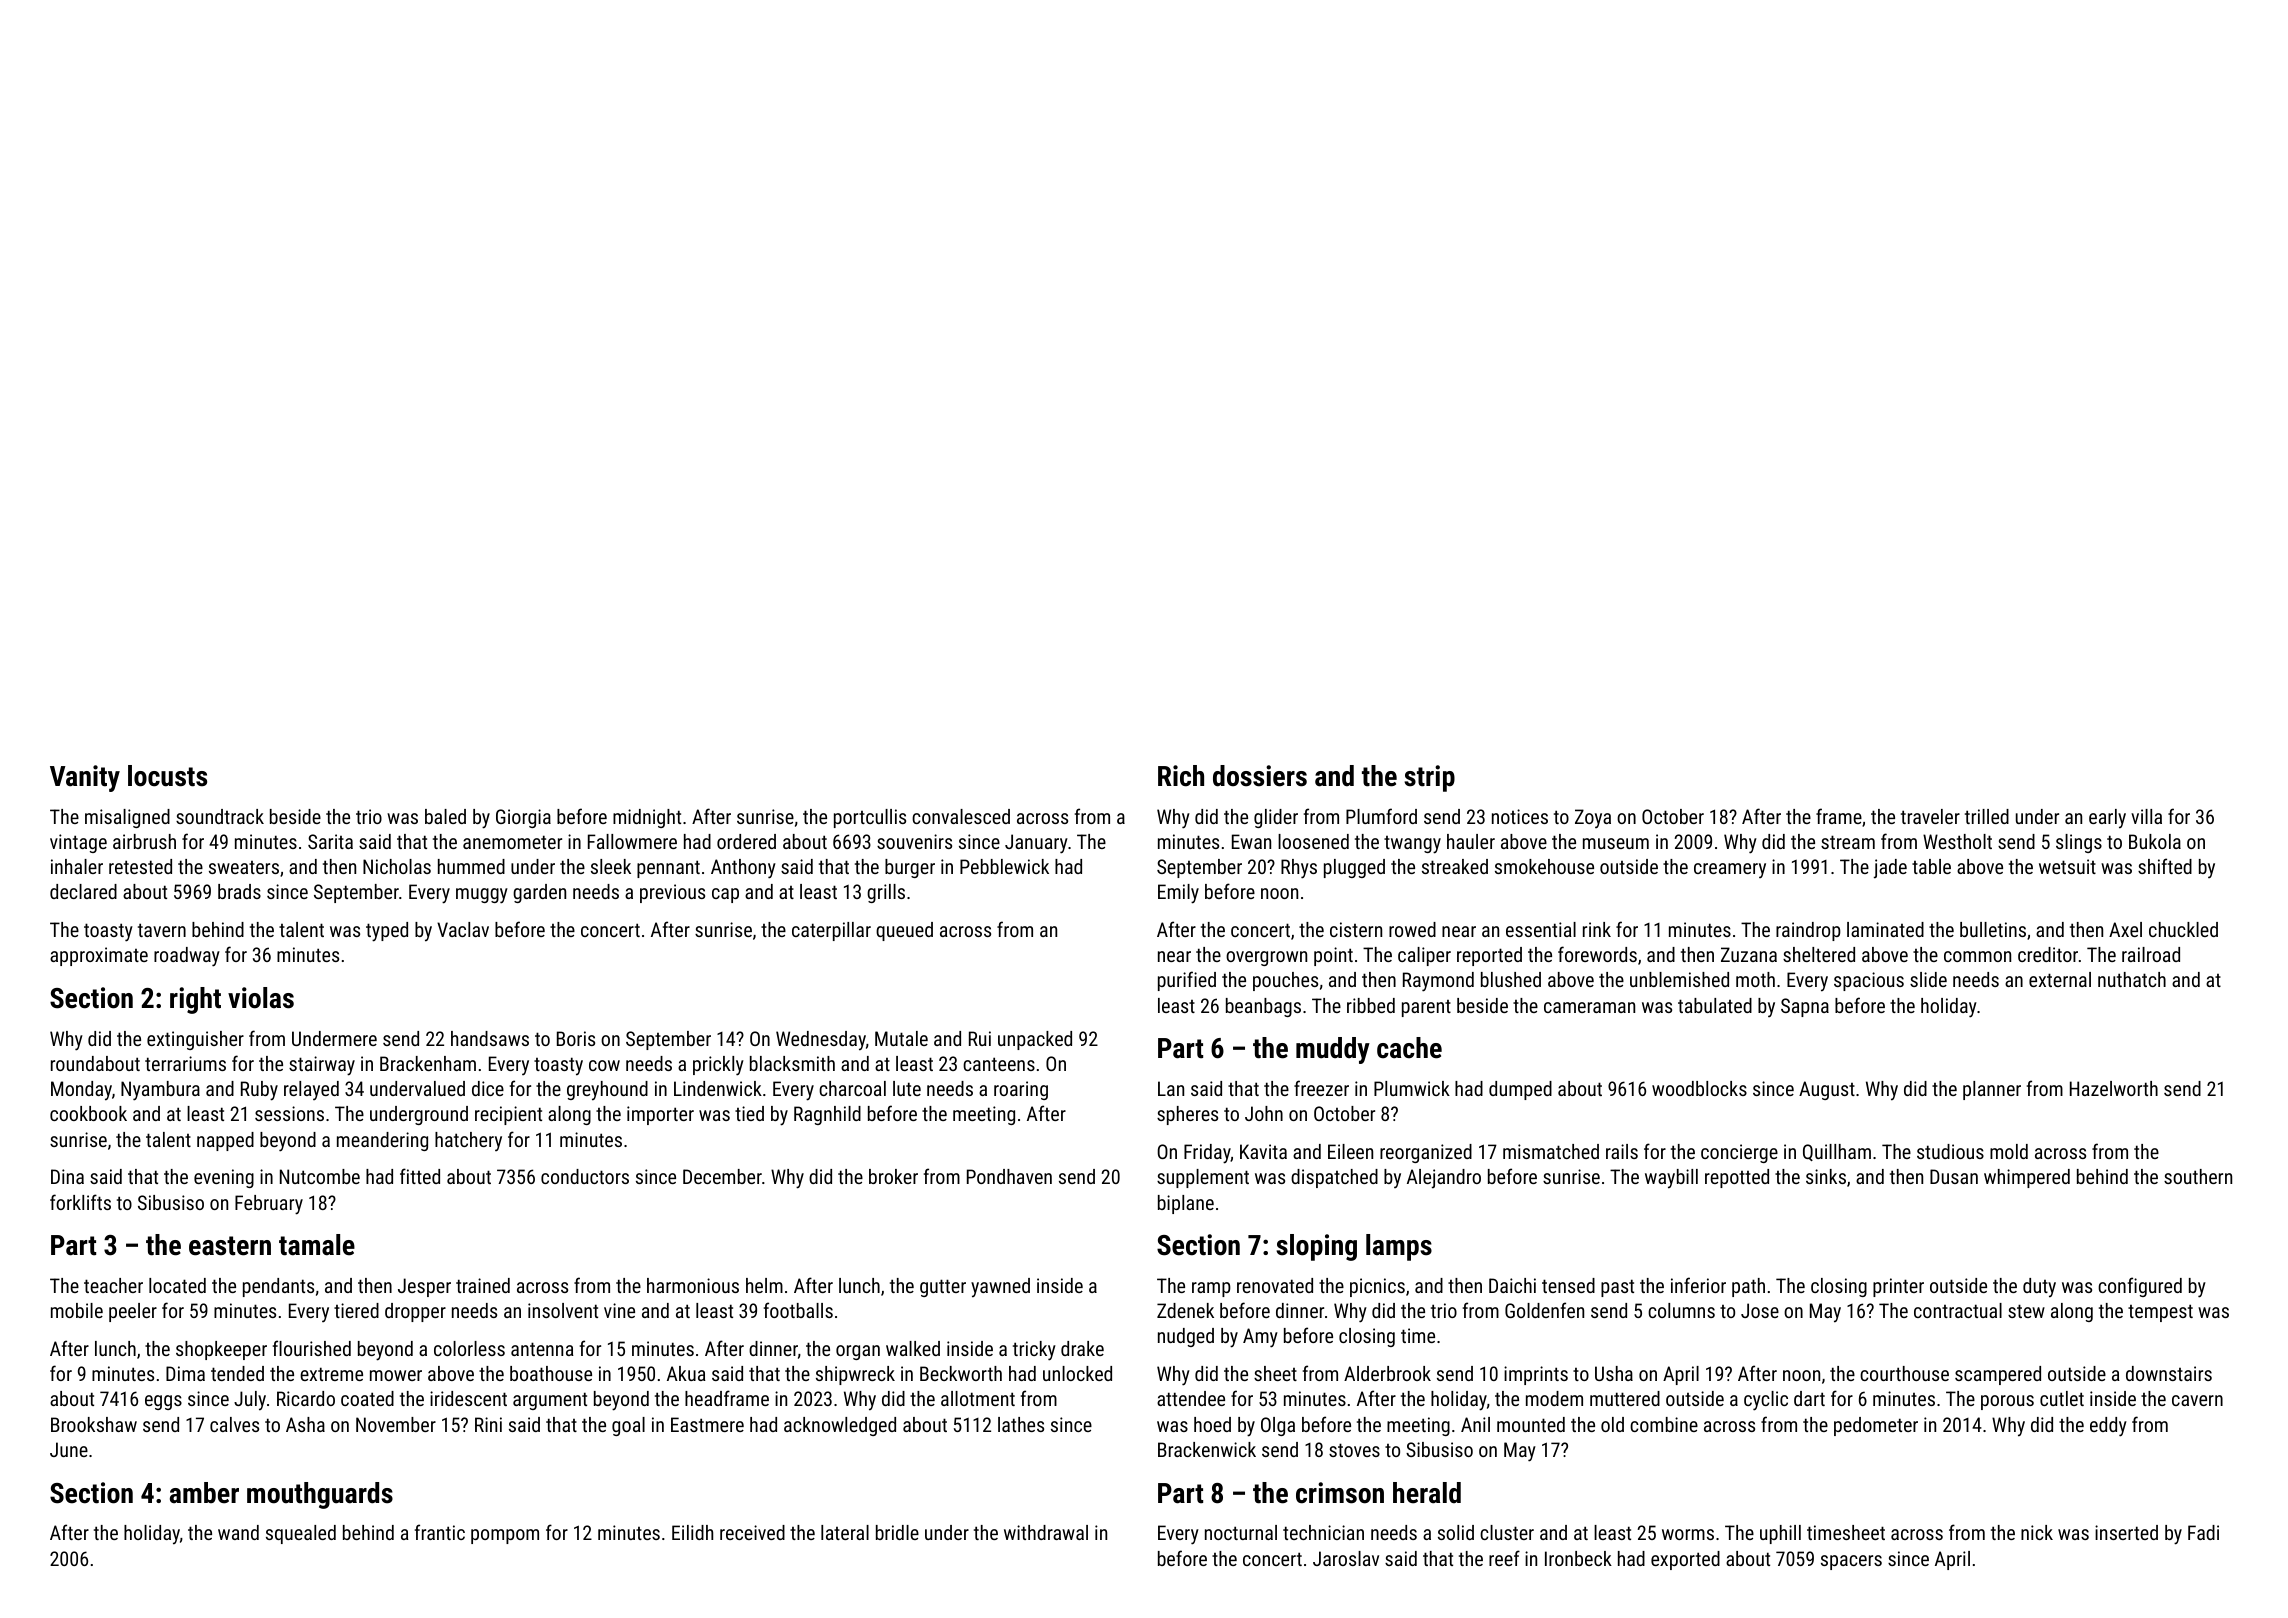 The image size is (2288, 1618). I want to click on Rich, so click(1181, 776).
